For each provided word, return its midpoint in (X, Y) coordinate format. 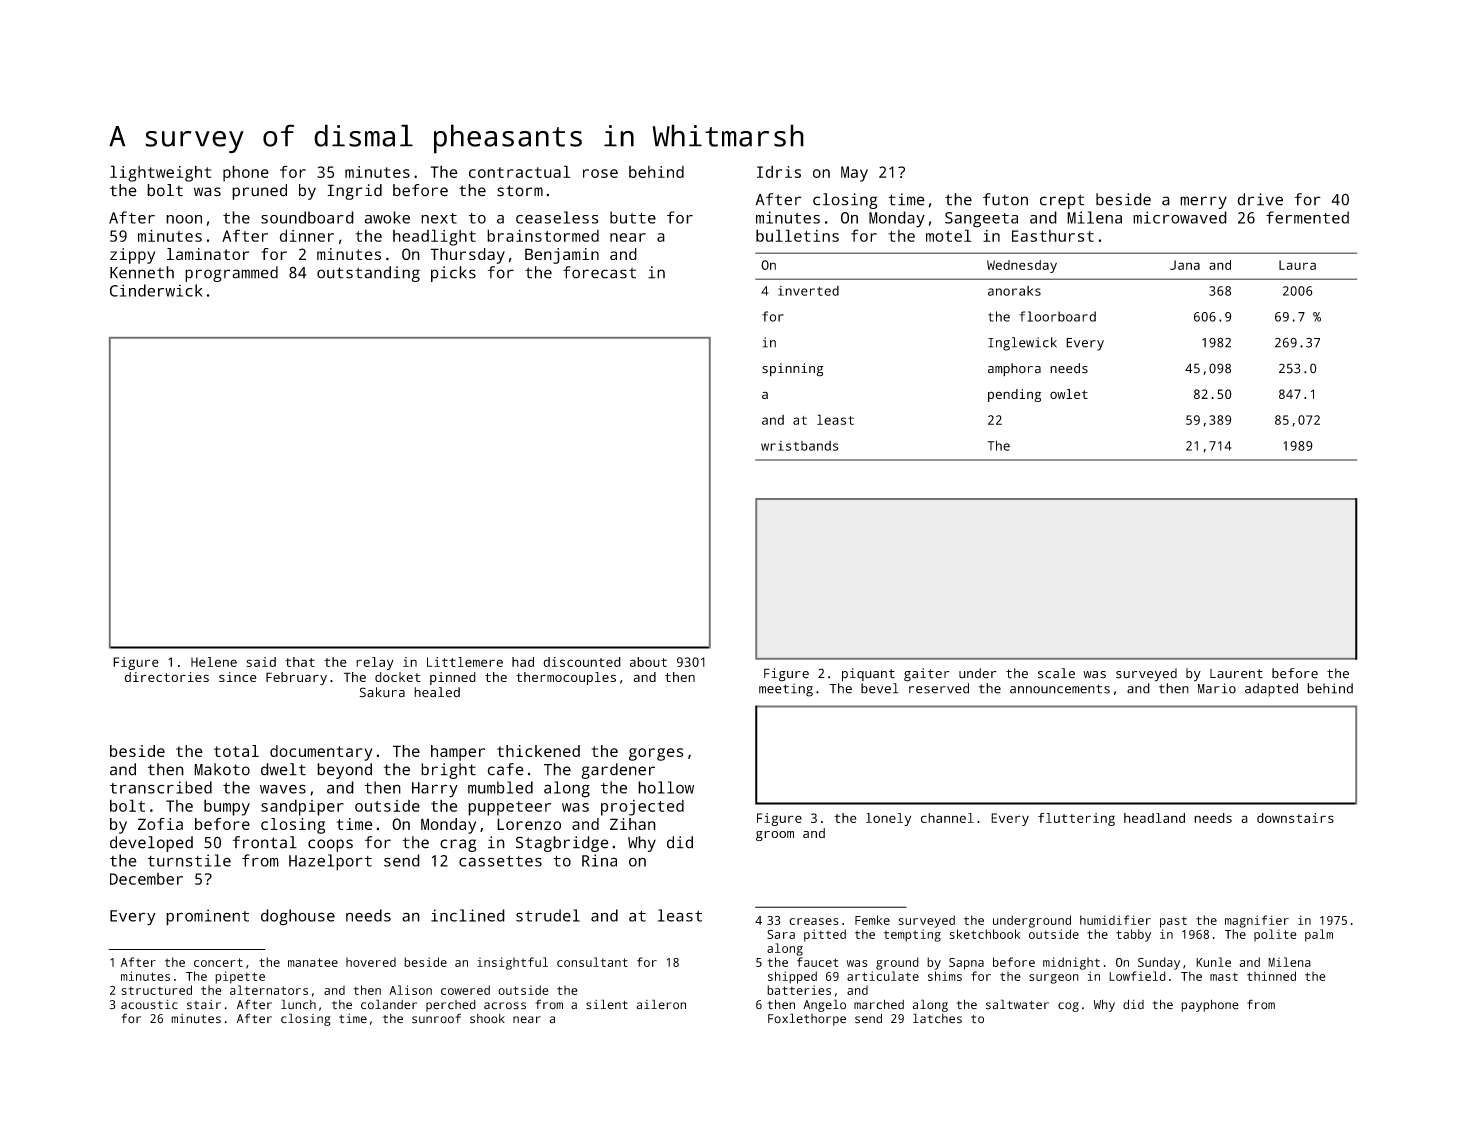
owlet (1069, 394)
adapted (1271, 690)
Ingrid (354, 192)
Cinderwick (156, 290)
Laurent (1236, 674)
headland (1154, 818)
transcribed (161, 787)
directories (166, 677)
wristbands (800, 446)
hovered (371, 962)
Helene (214, 662)
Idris (779, 171)
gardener (618, 771)
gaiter (927, 675)
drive (1260, 199)
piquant (868, 675)
